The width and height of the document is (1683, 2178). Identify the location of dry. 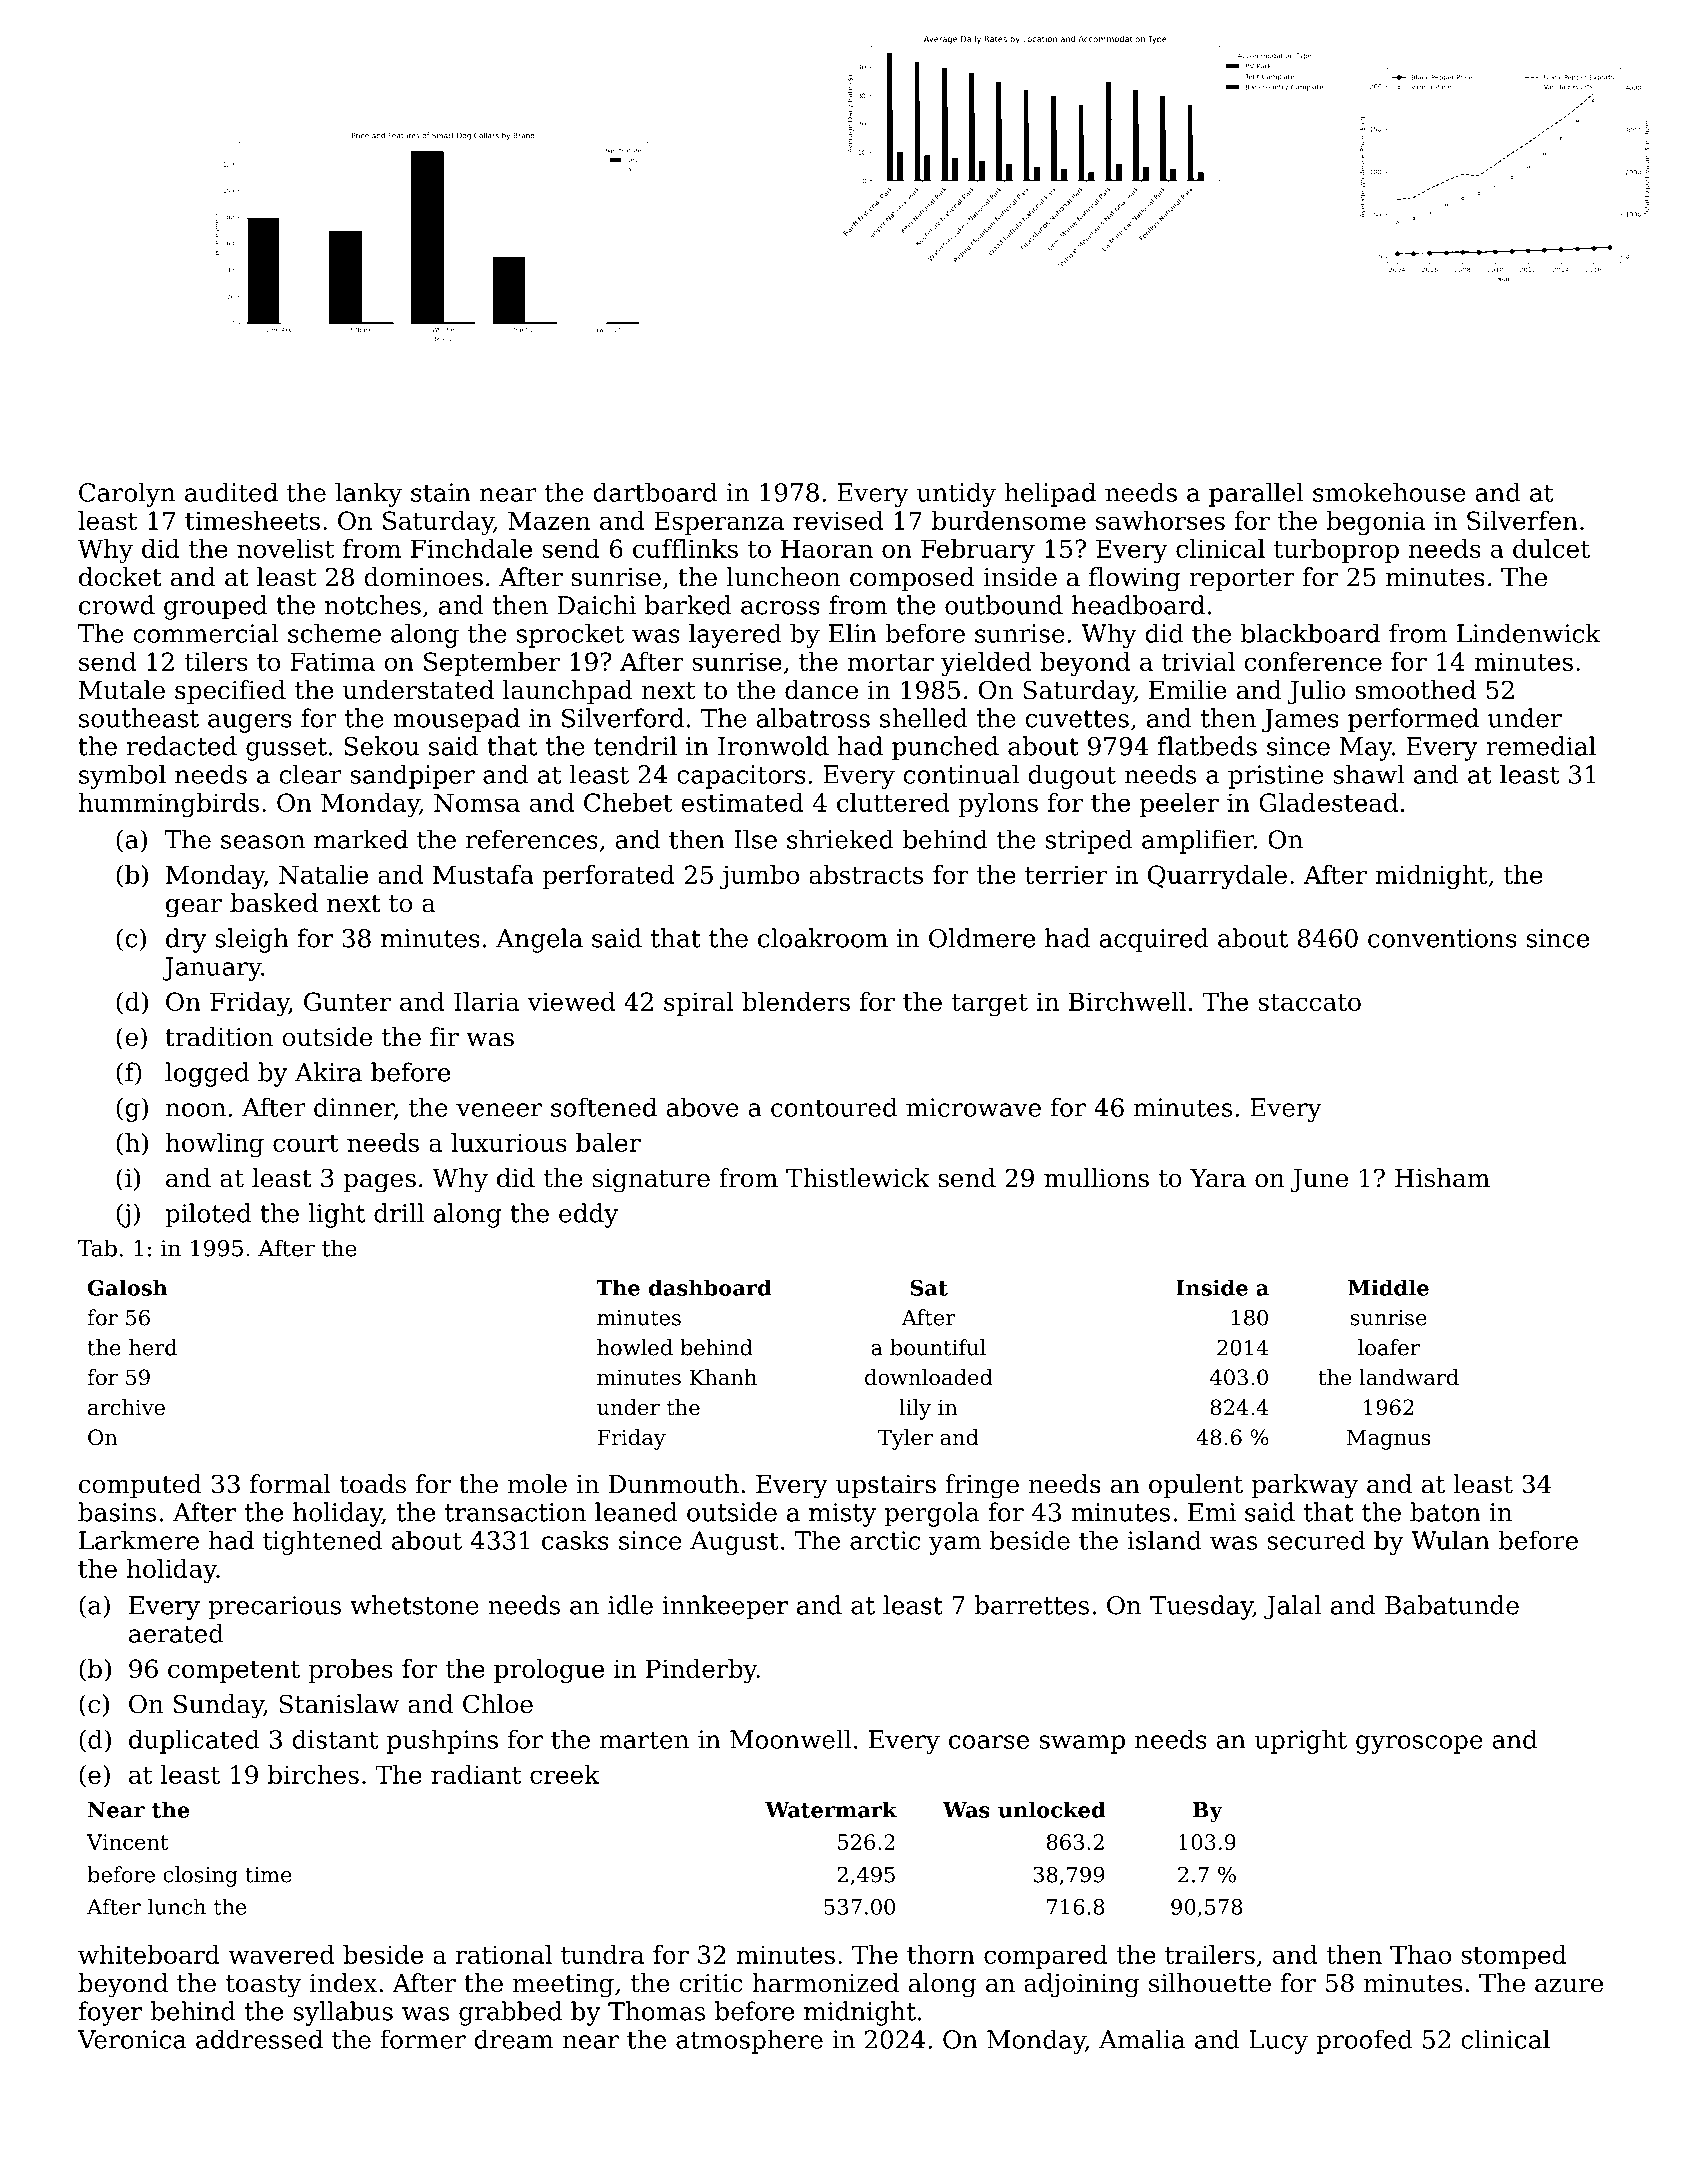
(186, 940).
